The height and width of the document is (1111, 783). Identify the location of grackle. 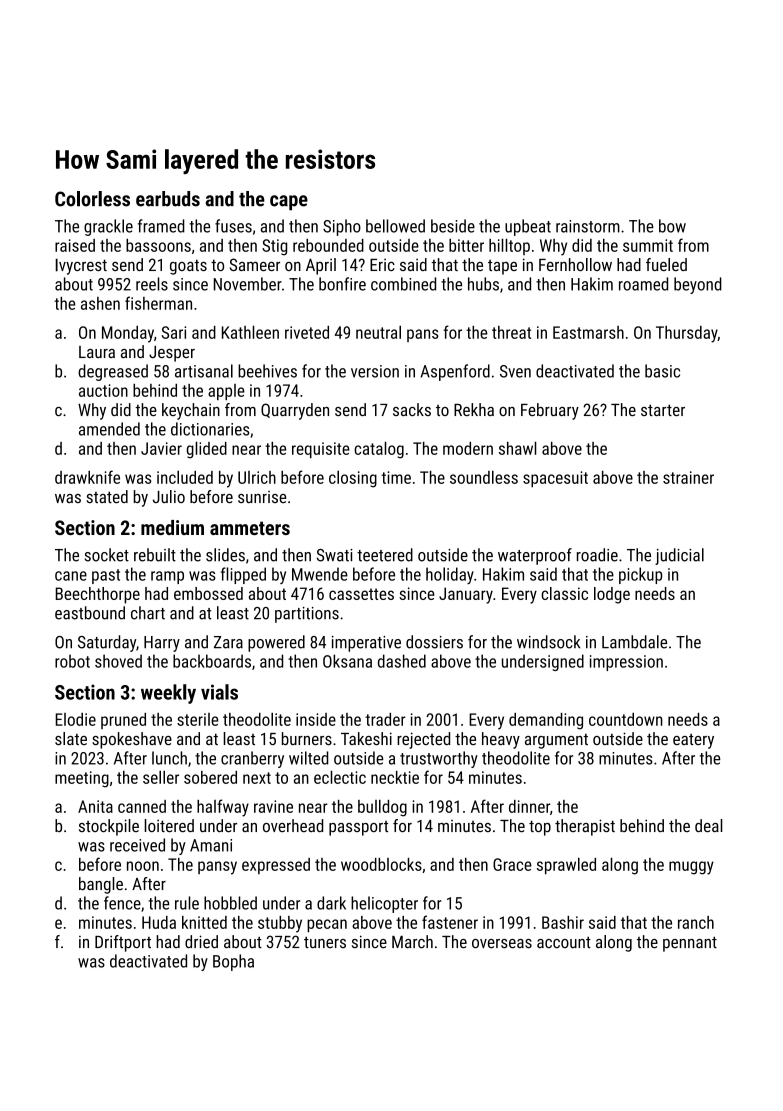
(108, 227).
